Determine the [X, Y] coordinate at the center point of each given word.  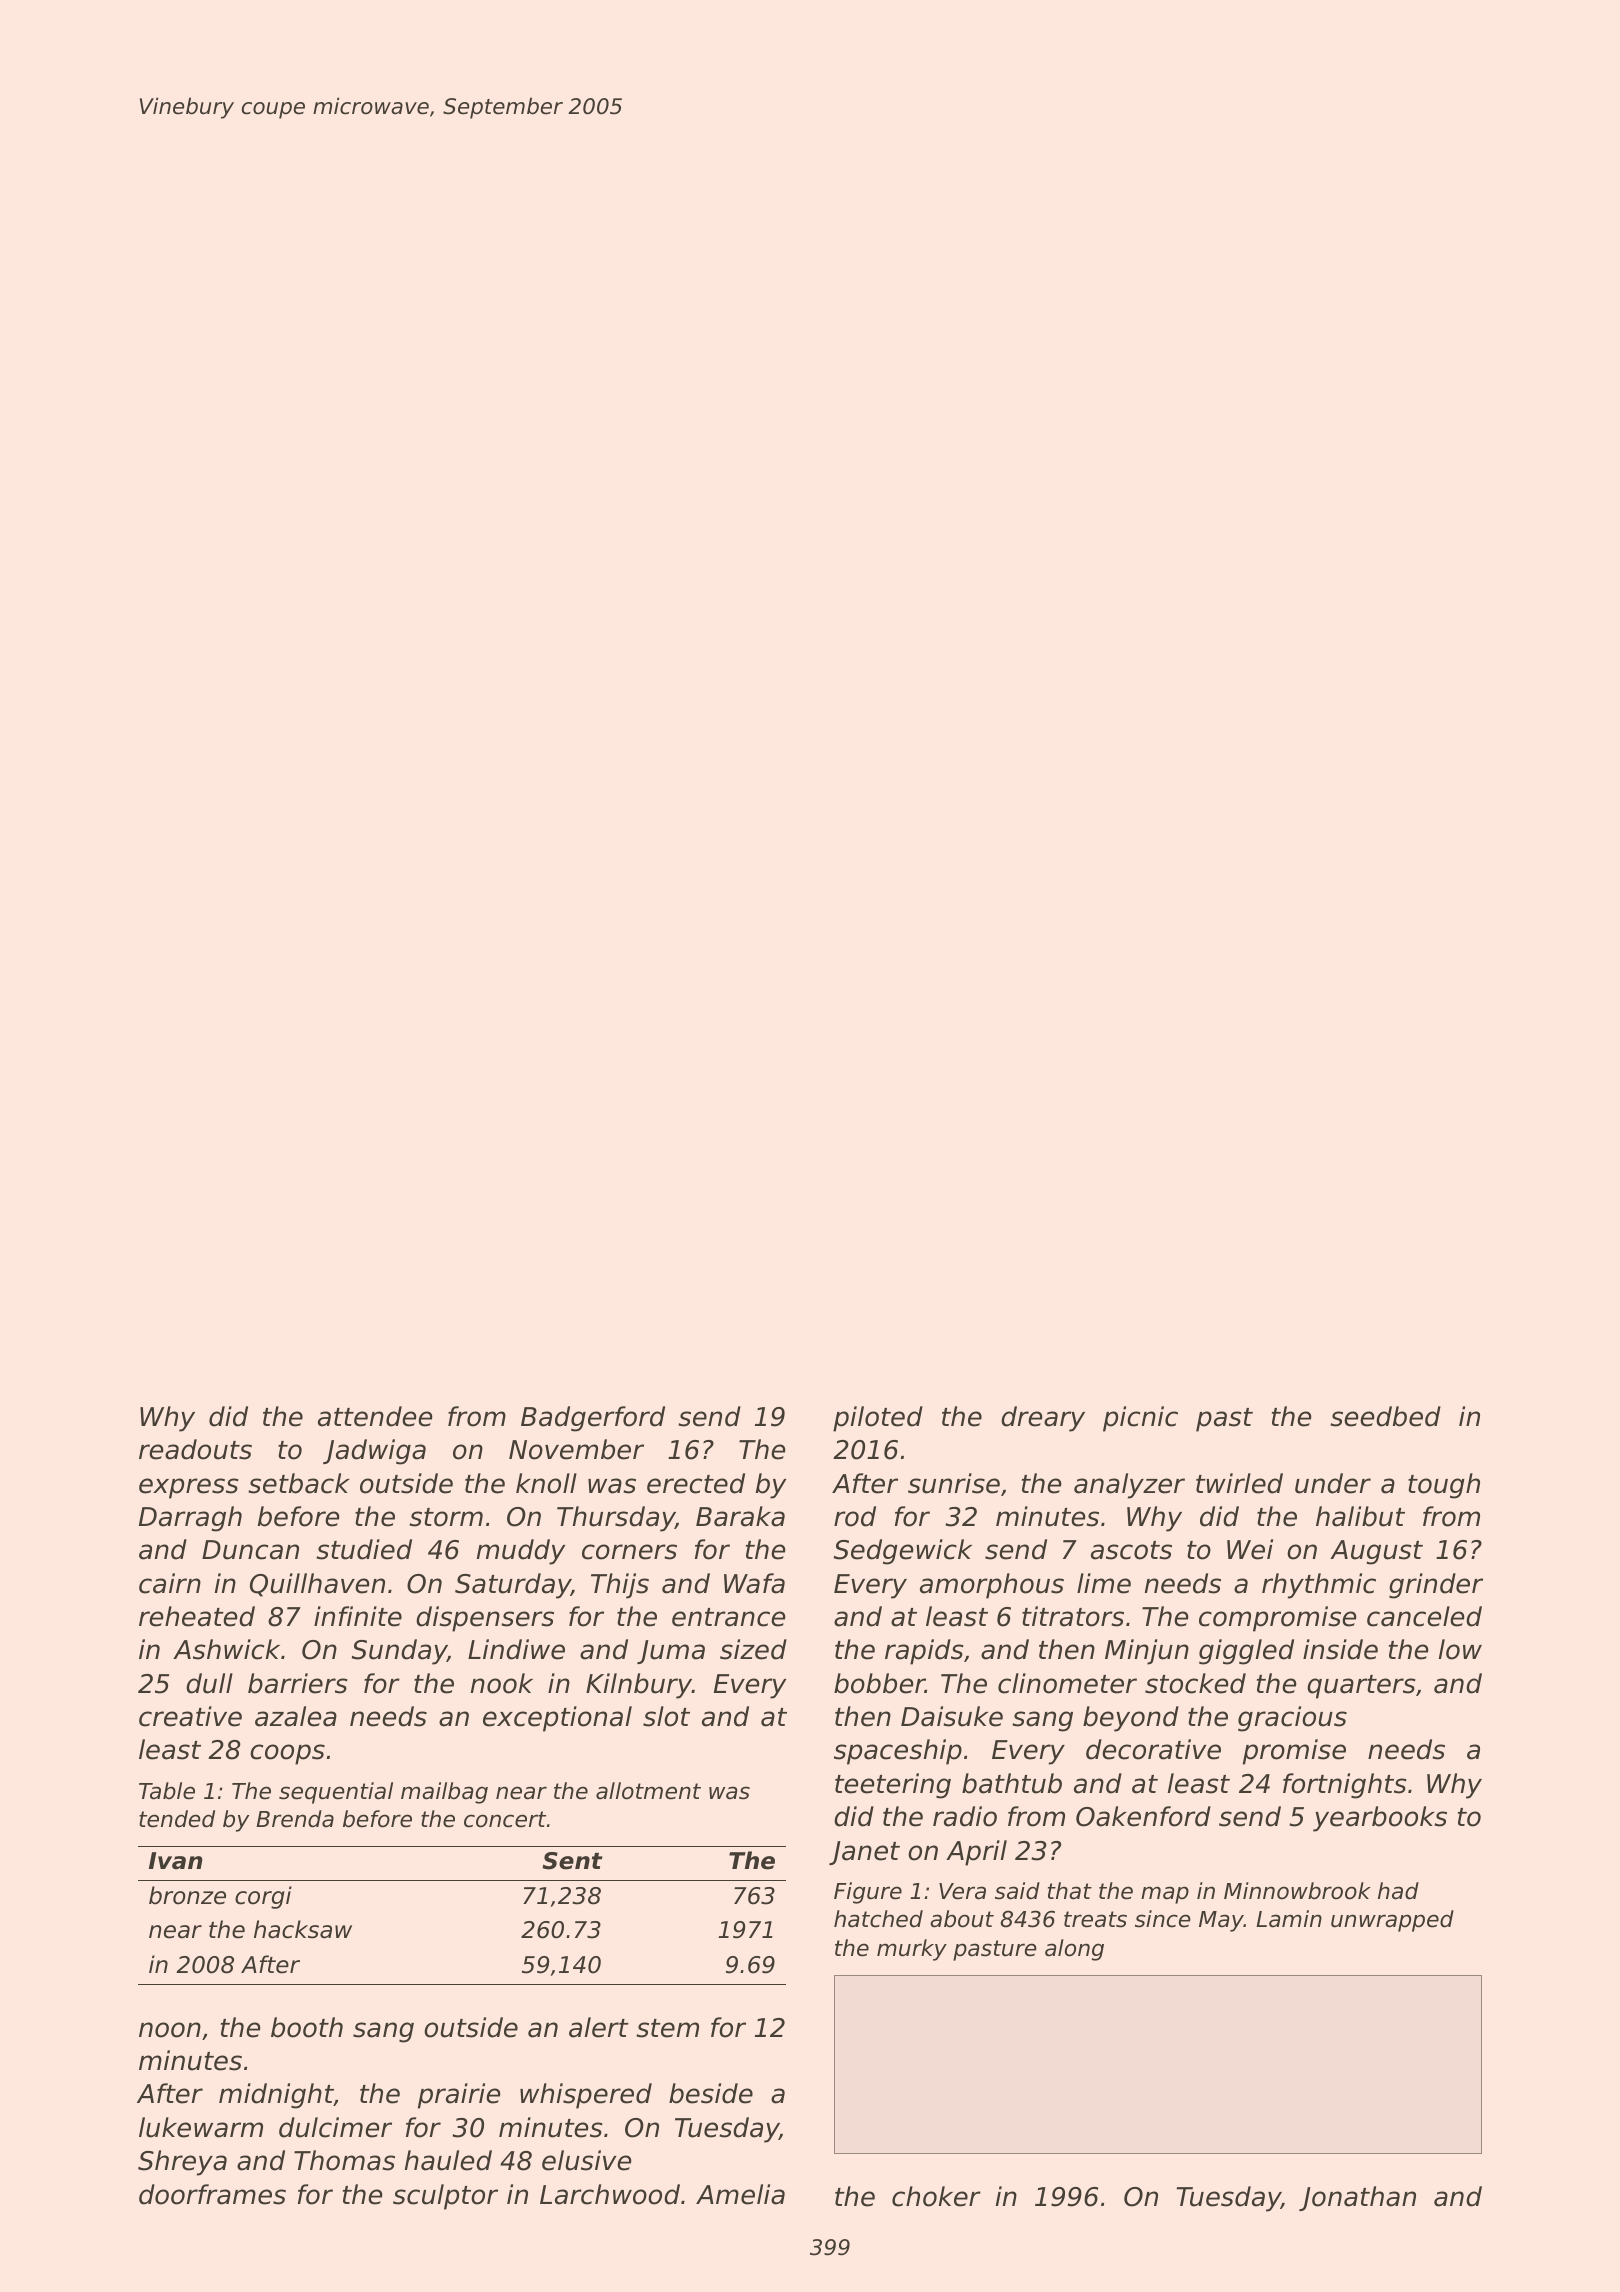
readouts [195, 1449]
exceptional [557, 1719]
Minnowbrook [1297, 1891]
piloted [878, 1419]
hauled [448, 2160]
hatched [878, 1919]
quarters [1361, 1687]
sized [753, 1649]
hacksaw [303, 1929]
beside [711, 2093]
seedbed [1385, 1416]
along [1074, 1950]
